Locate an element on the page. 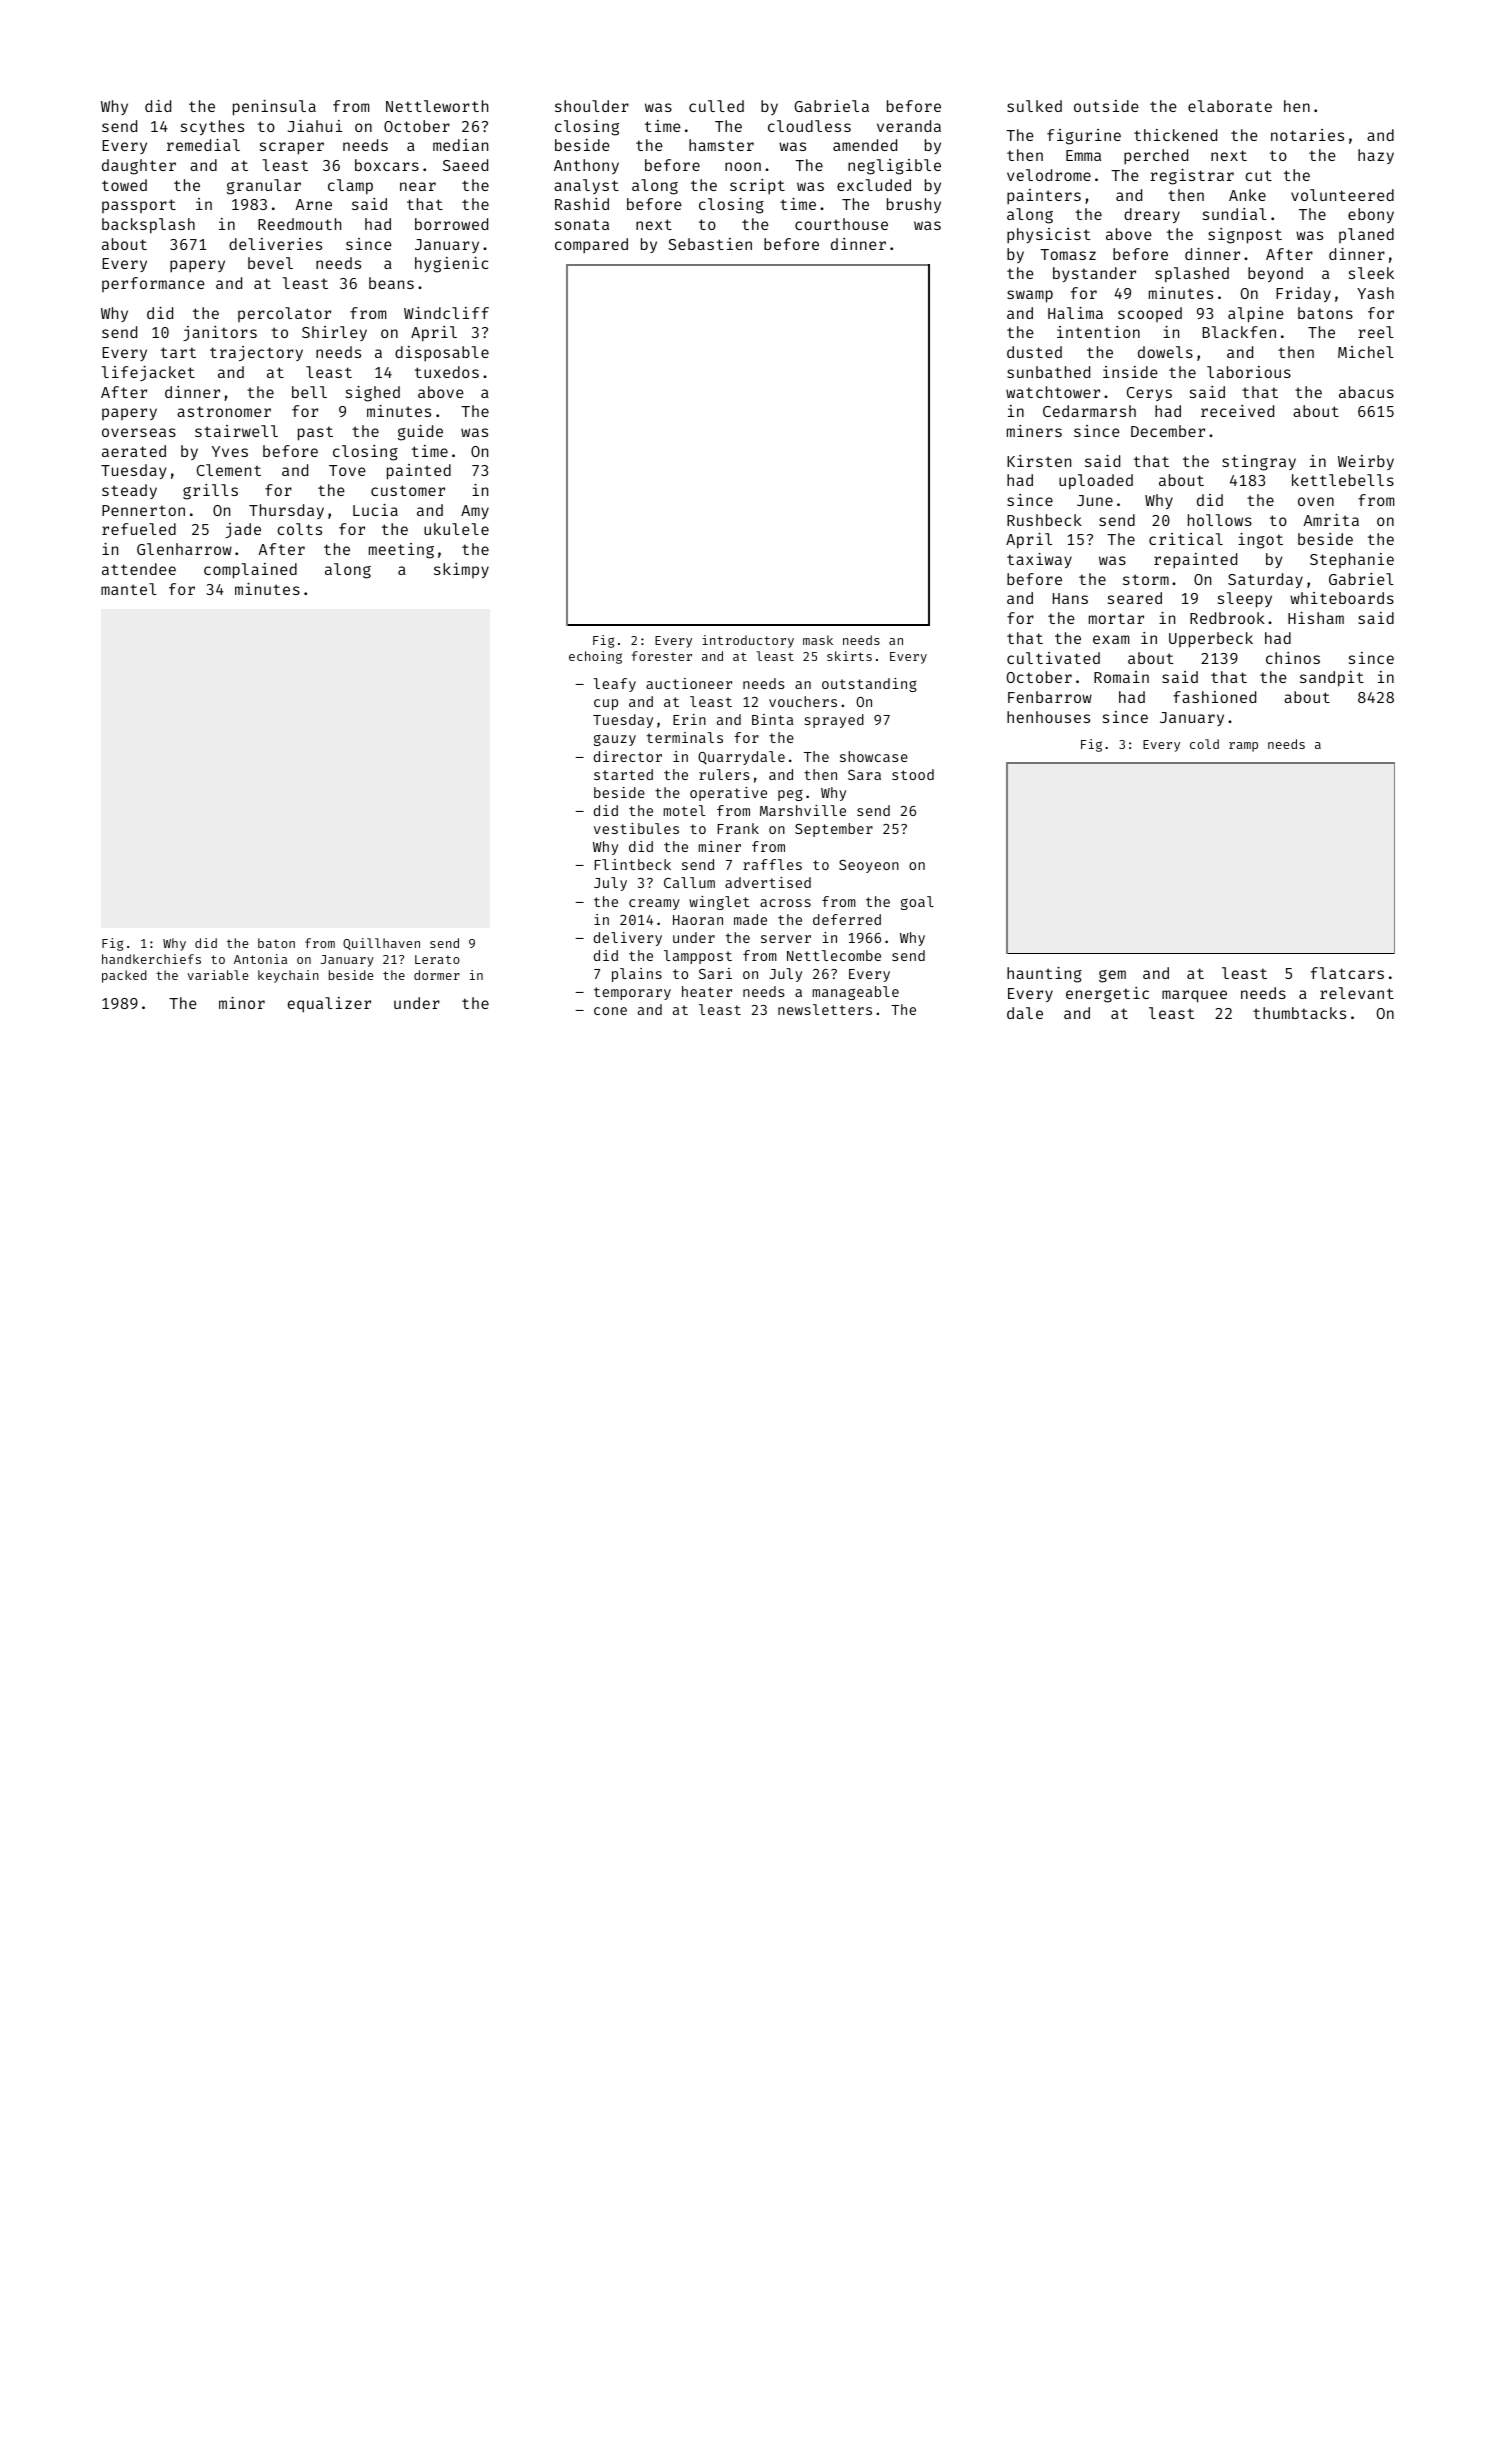 This image has height=2464, width=1496. granular is located at coordinates (264, 187).
